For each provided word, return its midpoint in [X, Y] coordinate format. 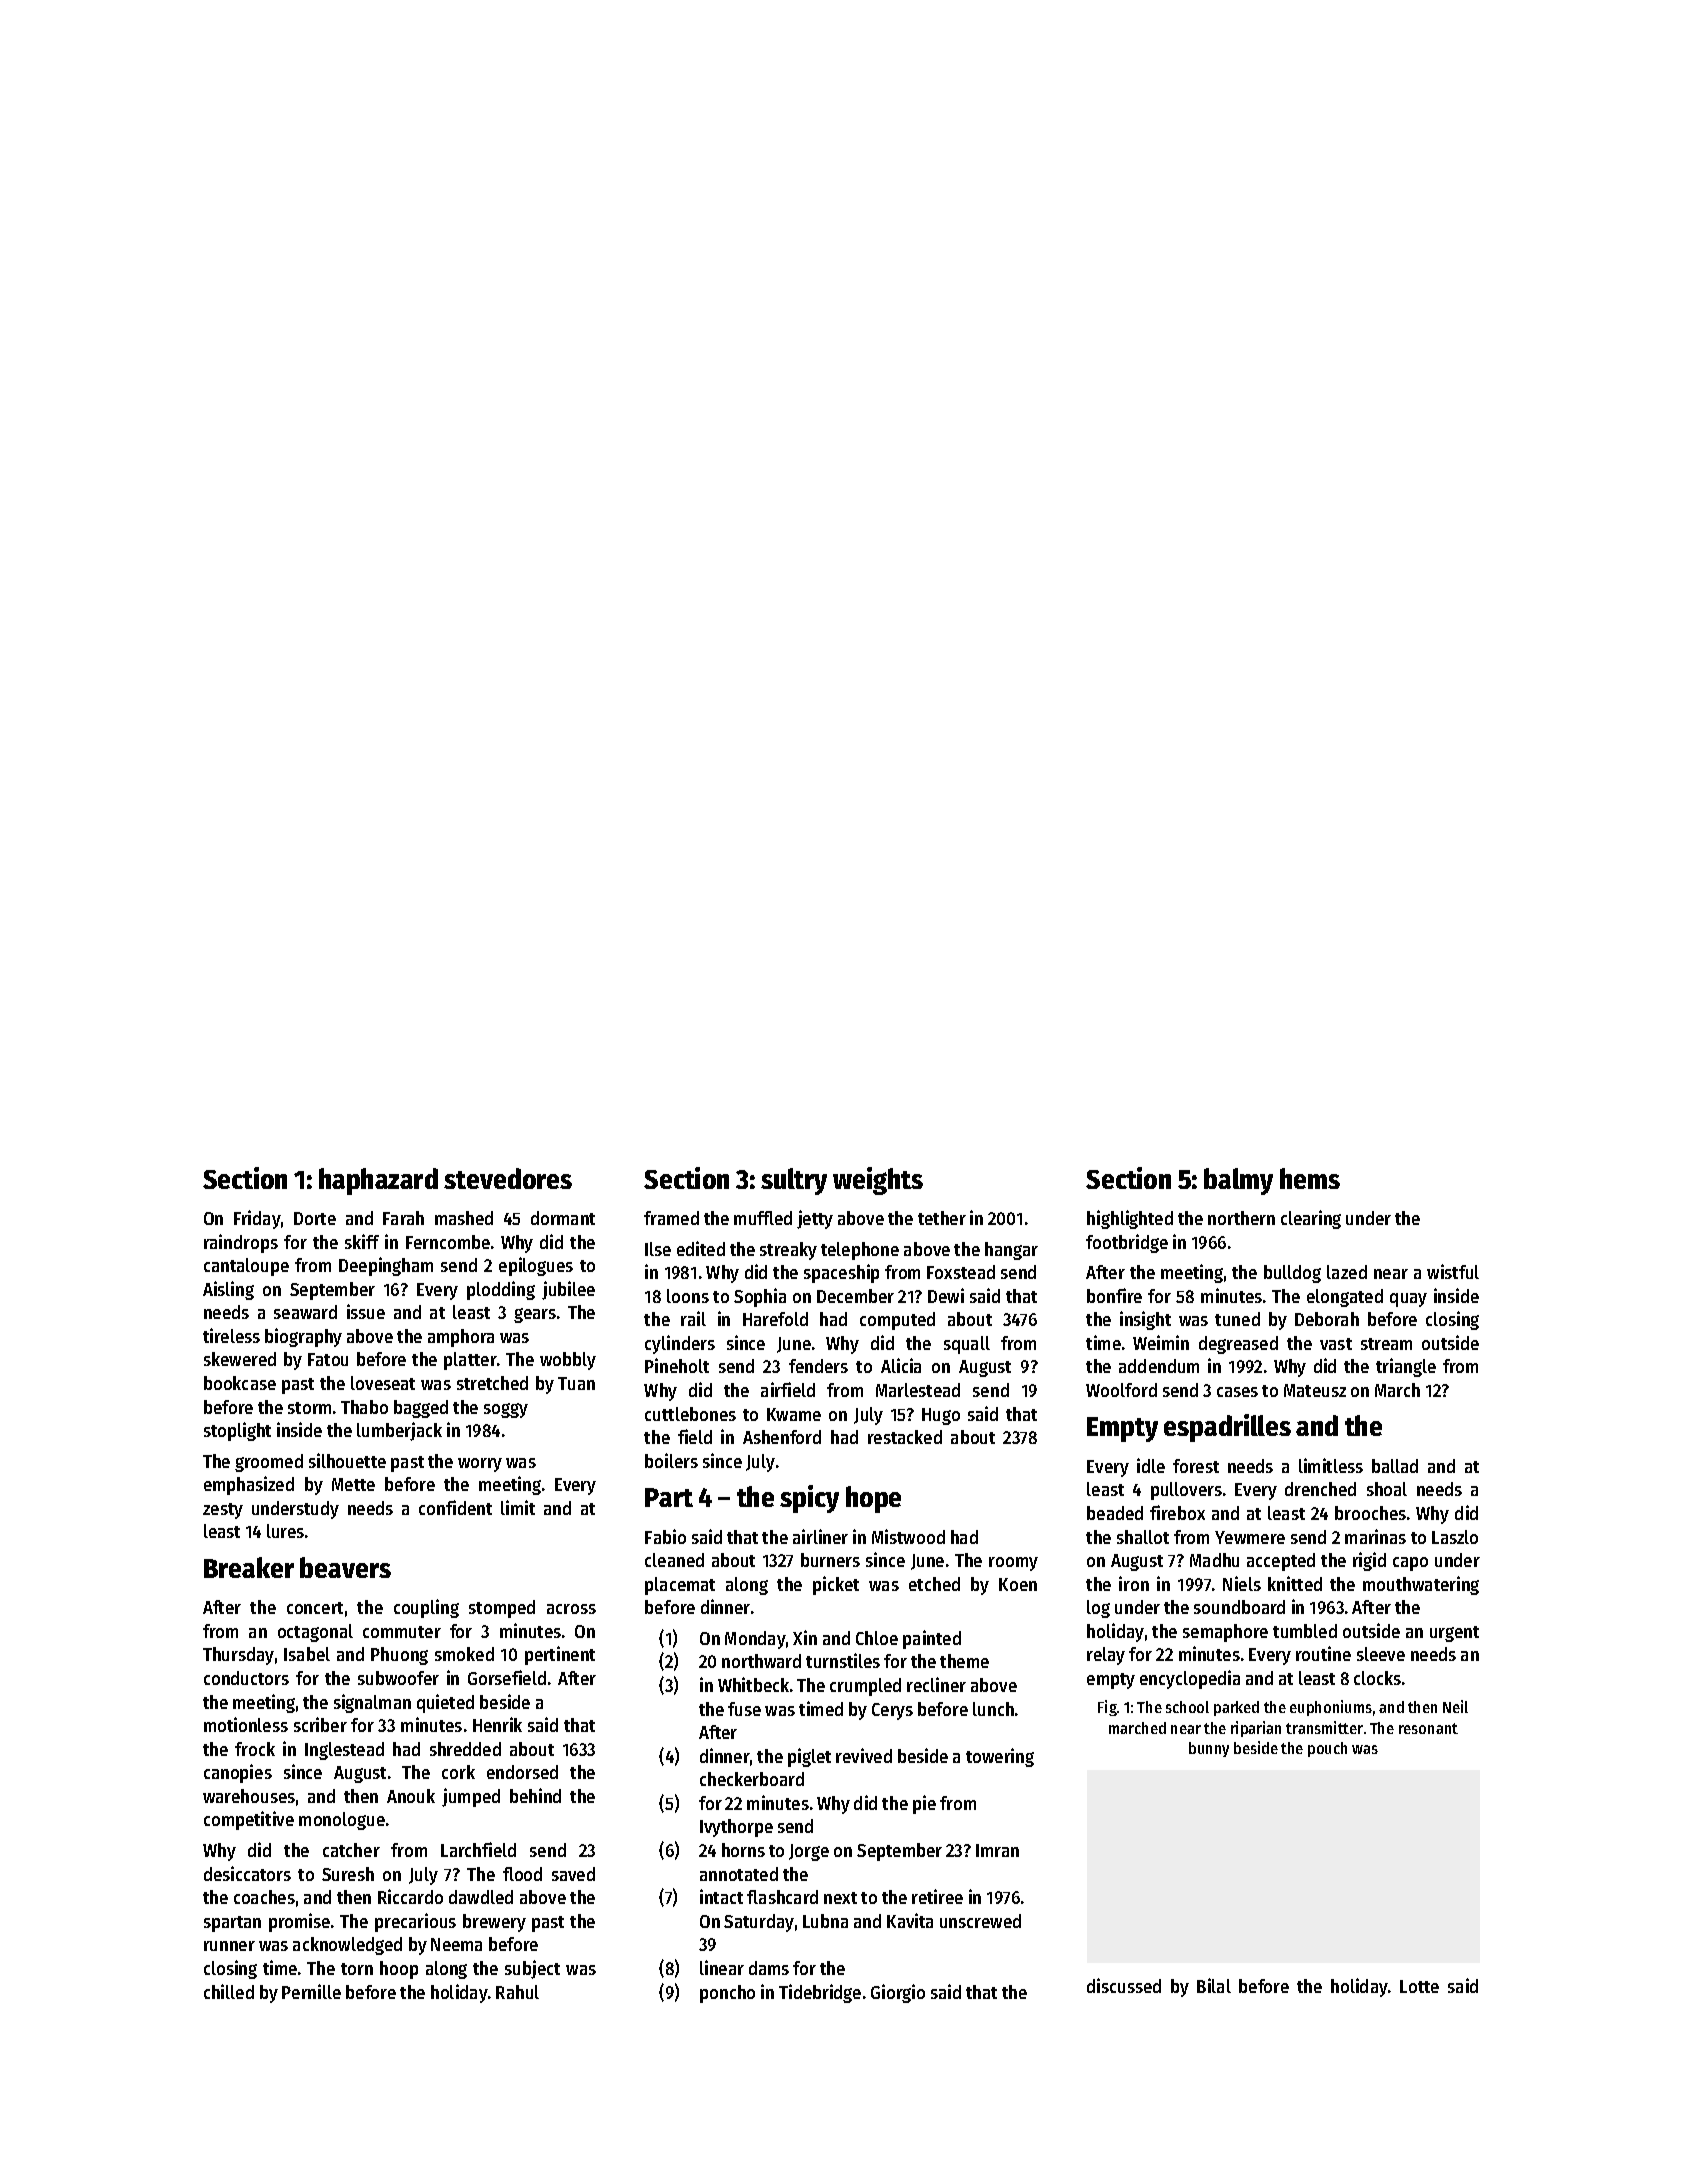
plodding [501, 1290]
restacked [905, 1437]
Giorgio [898, 1993]
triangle [1406, 1367]
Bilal [1214, 1985]
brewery [494, 1923]
